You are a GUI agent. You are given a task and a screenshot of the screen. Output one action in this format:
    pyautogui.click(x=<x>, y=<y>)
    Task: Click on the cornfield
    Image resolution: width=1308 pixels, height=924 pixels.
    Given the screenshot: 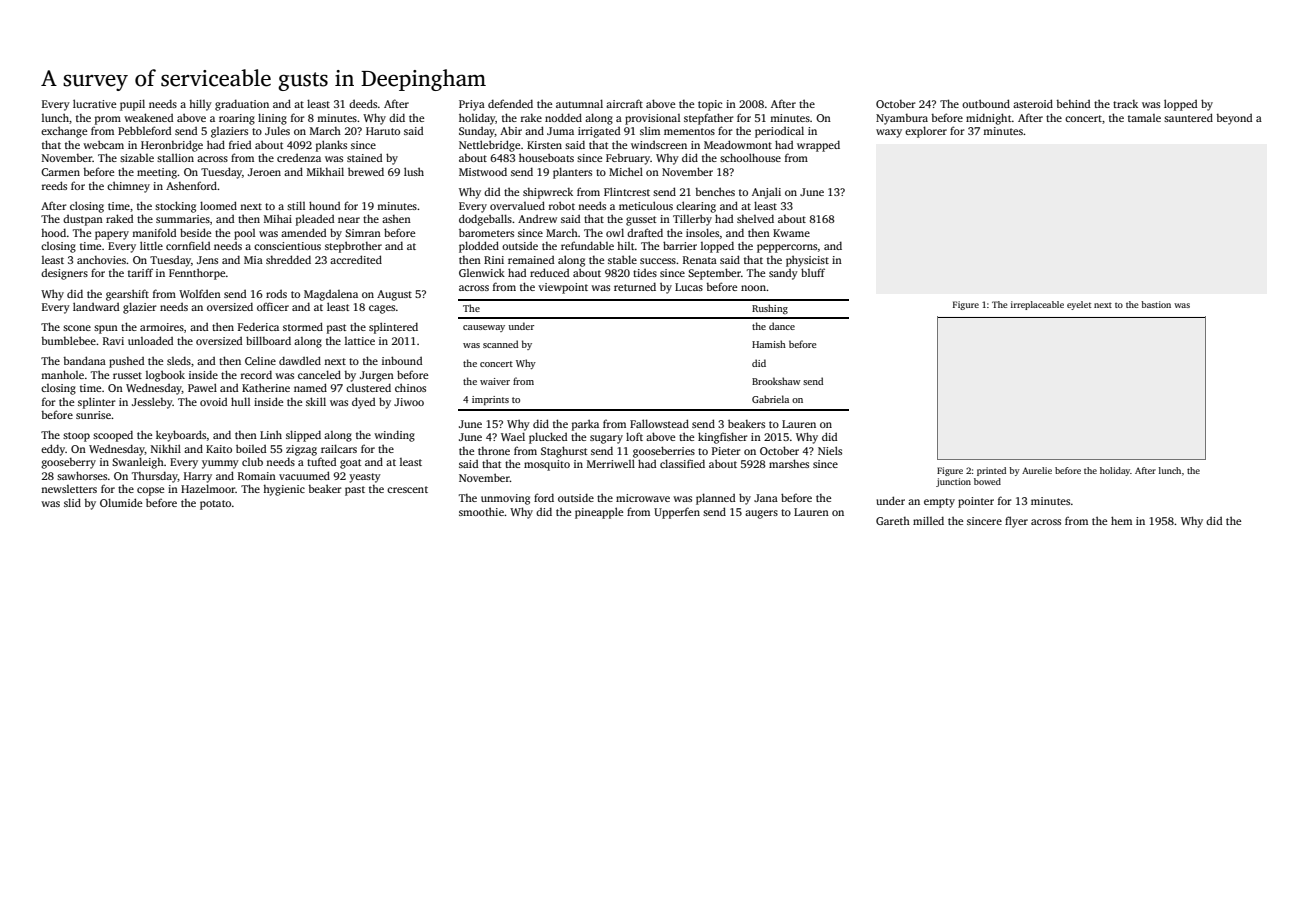 What is the action you would take?
    pyautogui.click(x=188, y=245)
